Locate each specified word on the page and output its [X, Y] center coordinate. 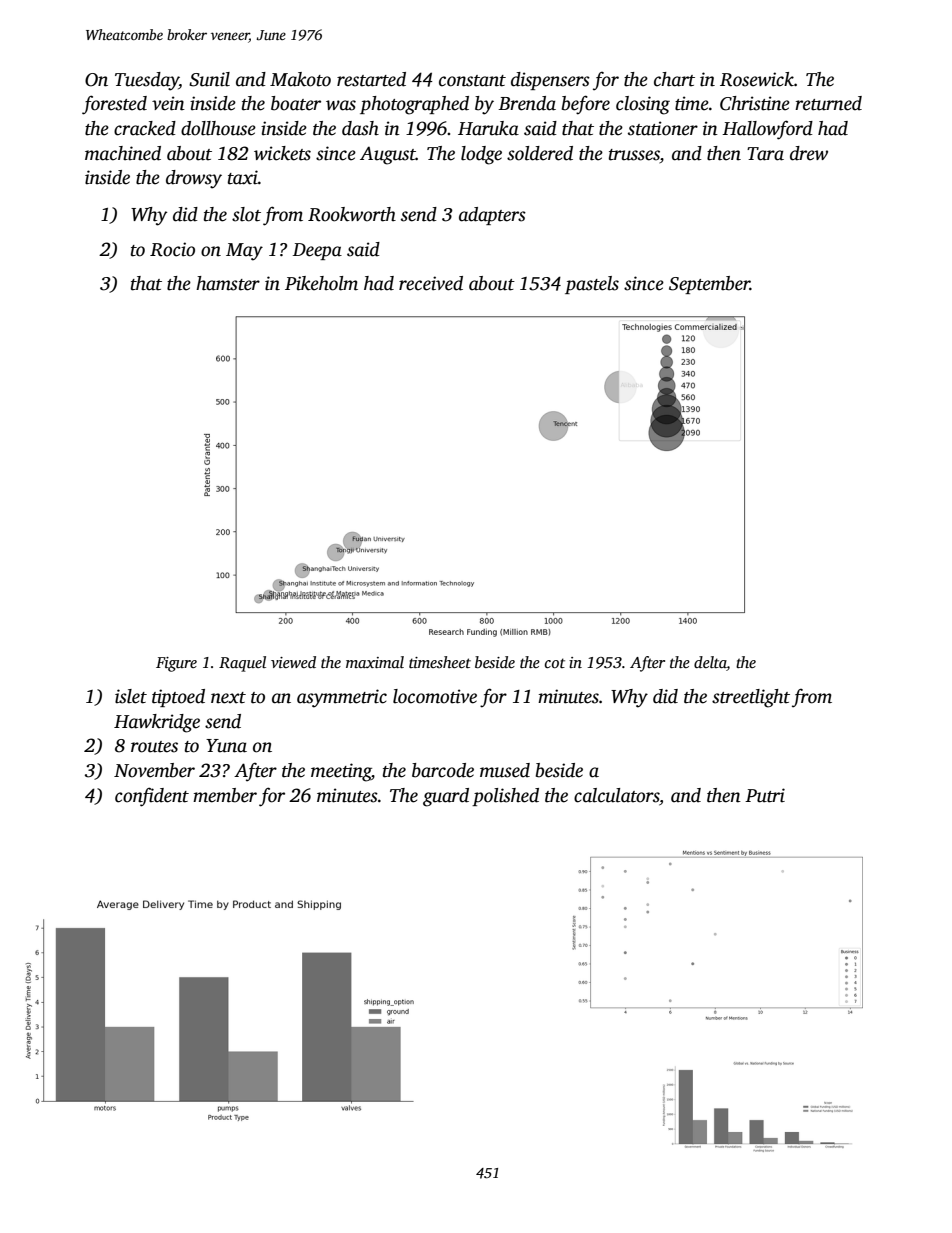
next [228, 698]
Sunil [209, 79]
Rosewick [757, 79]
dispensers [550, 81]
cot [555, 663]
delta [710, 663]
